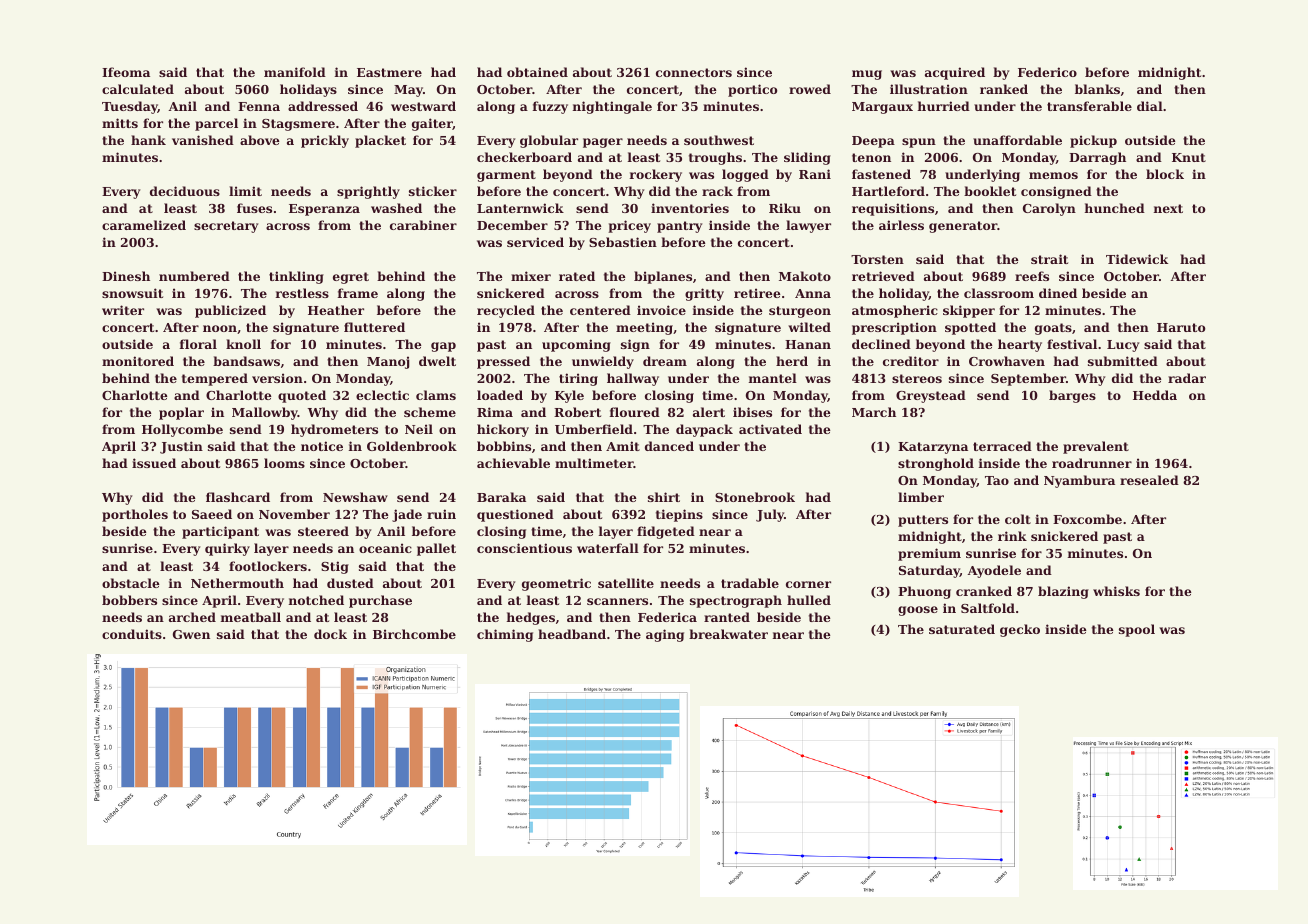 Image resolution: width=1308 pixels, height=924 pixels. What do you see at coordinates (1047, 72) in the document?
I see `Federico` at bounding box center [1047, 72].
